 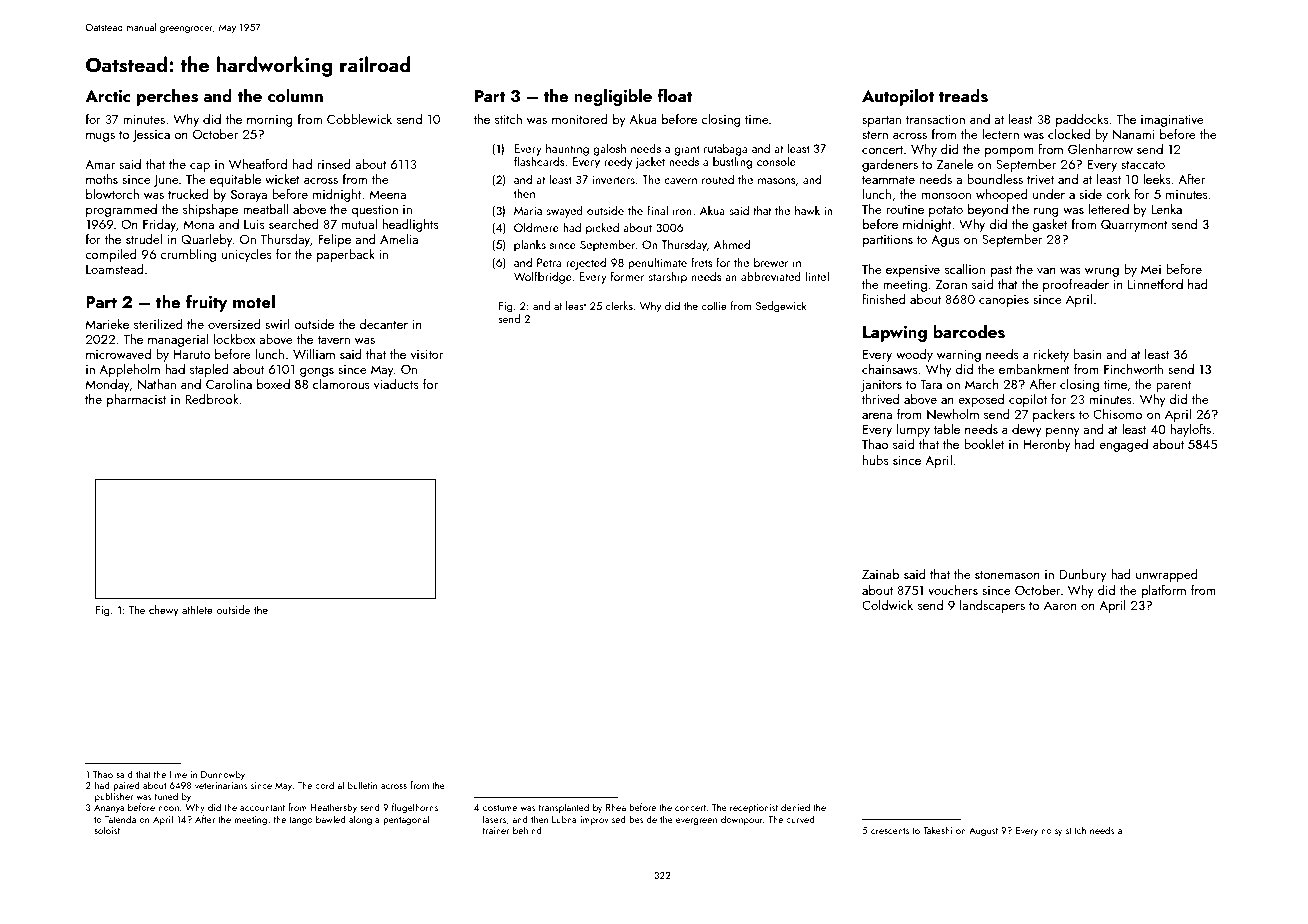 What do you see at coordinates (126, 786) in the image?
I see `paired` at bounding box center [126, 786].
